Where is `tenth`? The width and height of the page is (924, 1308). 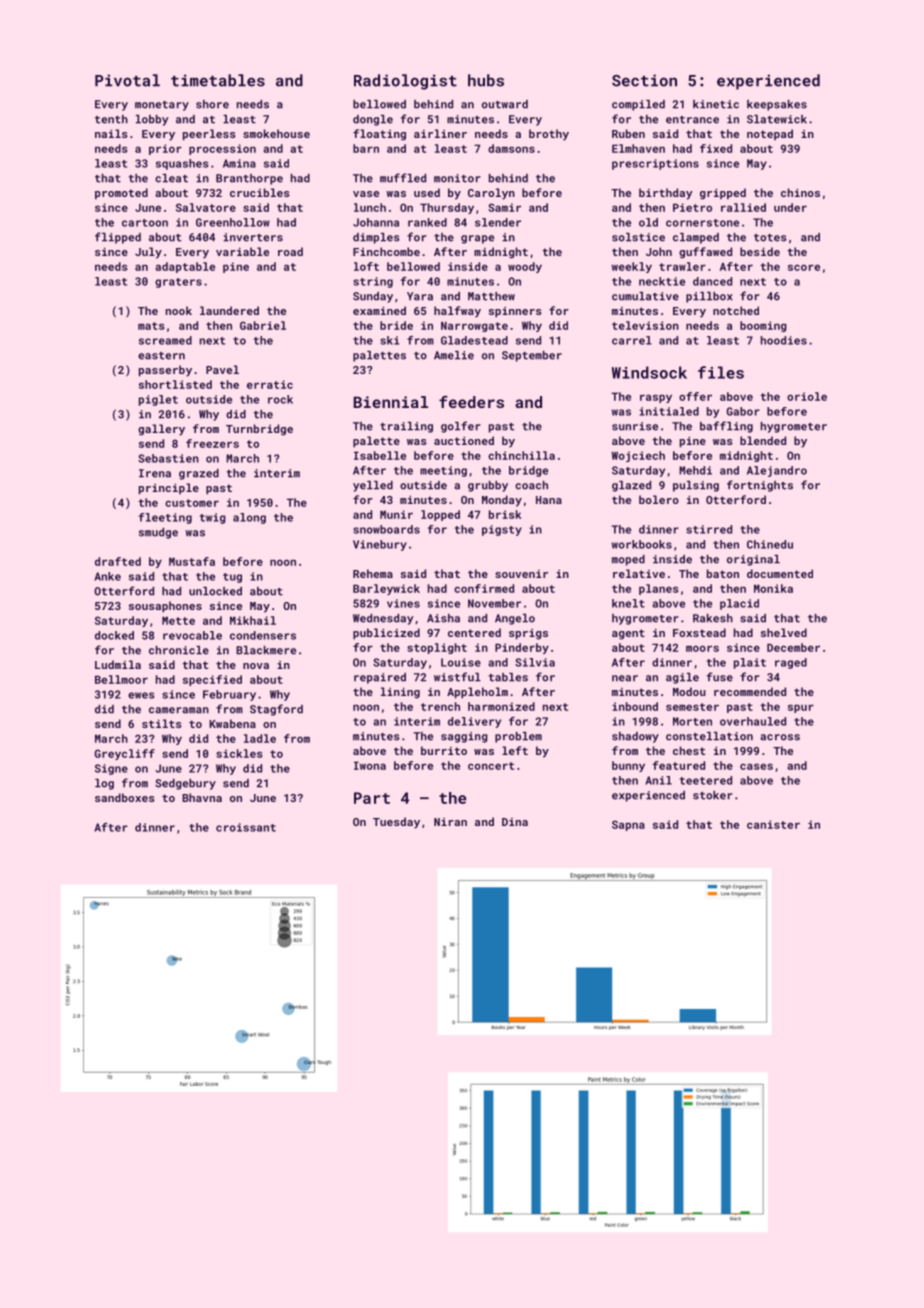
tenth is located at coordinates (111, 119).
